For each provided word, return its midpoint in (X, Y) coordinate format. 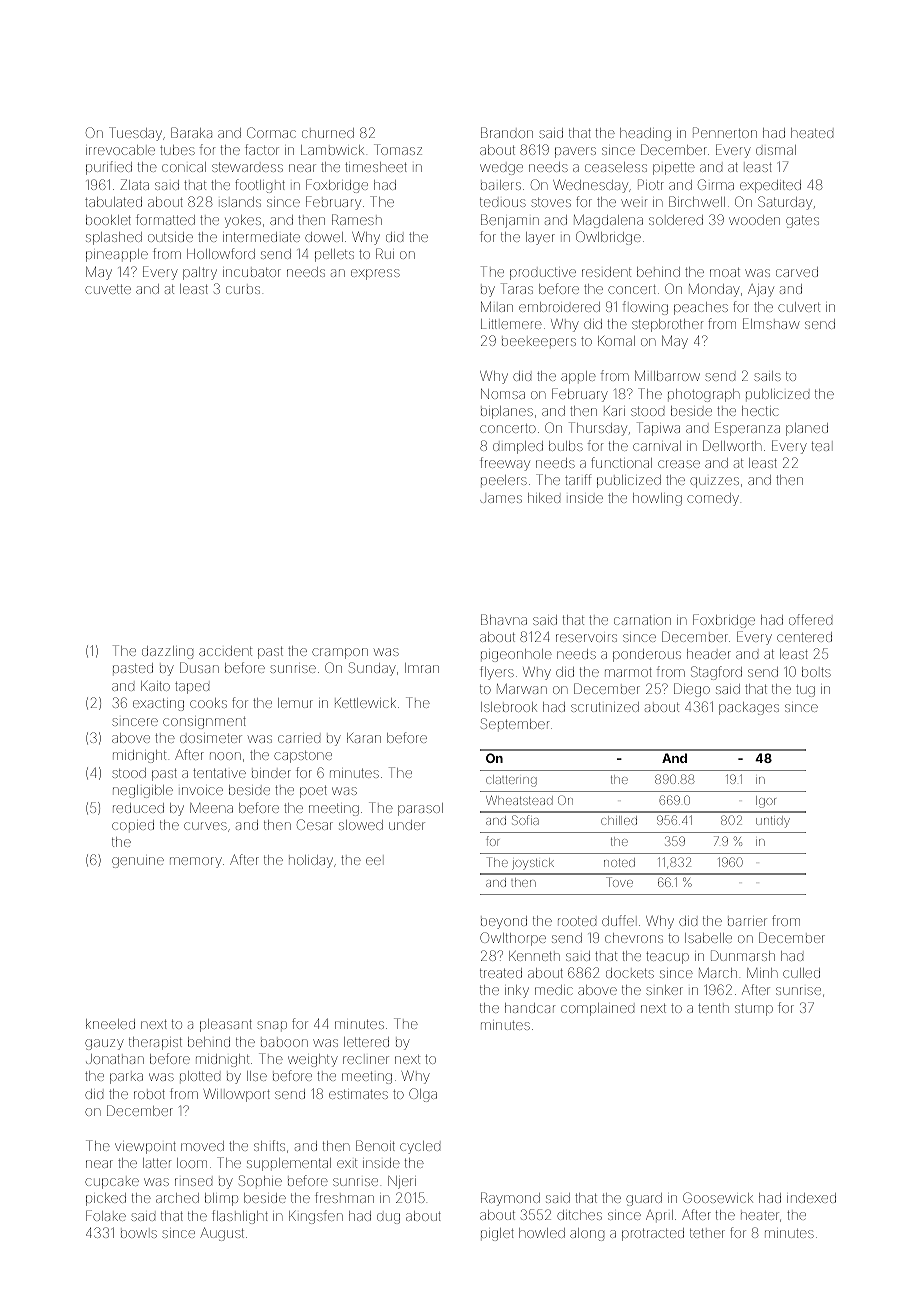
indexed (811, 1198)
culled (801, 973)
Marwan (522, 689)
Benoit (375, 1145)
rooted (577, 921)
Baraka (191, 132)
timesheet (376, 167)
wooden (754, 220)
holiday (311, 861)
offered (810, 619)
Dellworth (732, 445)
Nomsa (503, 394)
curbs (243, 290)
